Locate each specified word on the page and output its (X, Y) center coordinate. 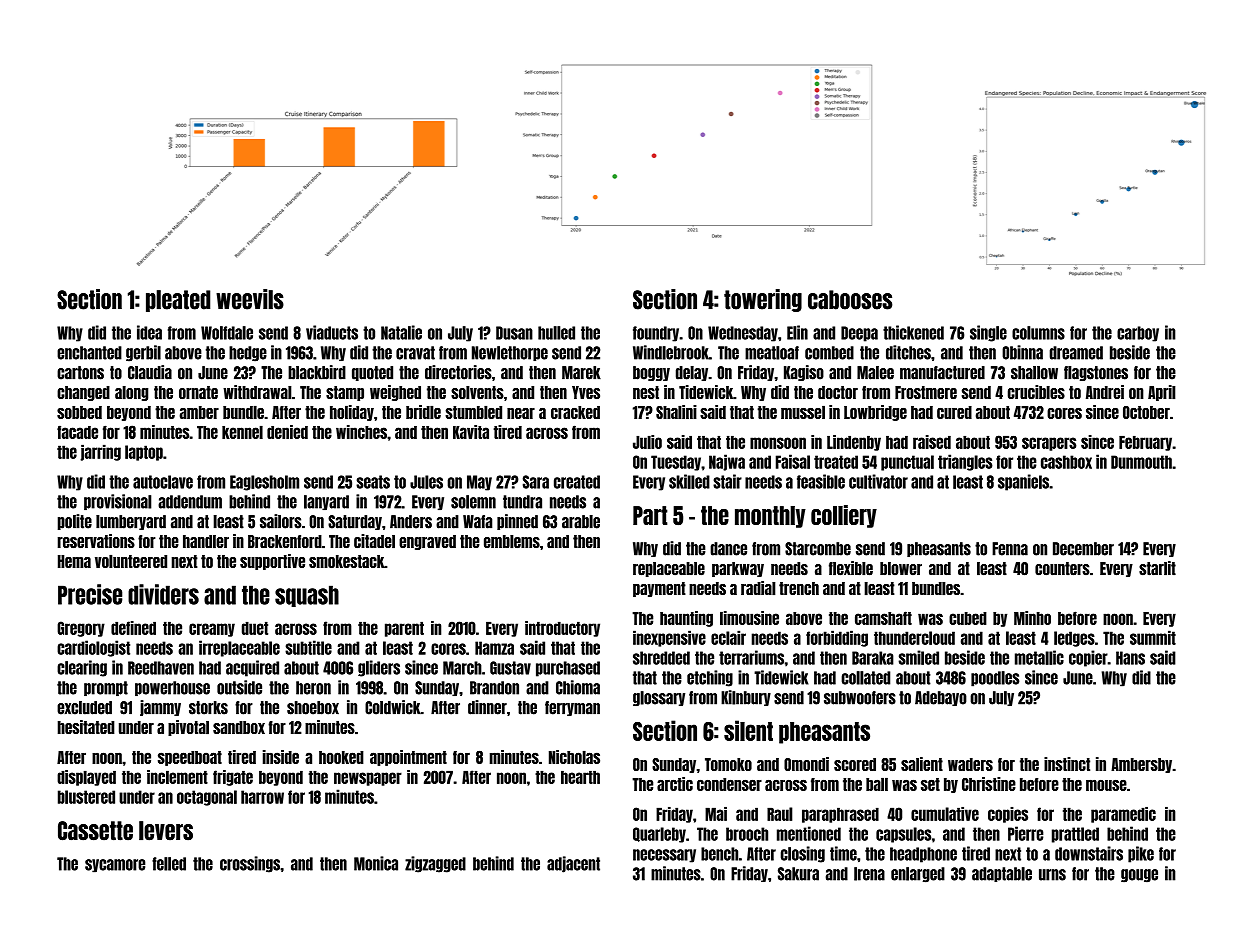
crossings (250, 864)
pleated (178, 301)
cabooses (850, 300)
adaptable (1002, 874)
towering (763, 300)
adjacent (573, 864)
